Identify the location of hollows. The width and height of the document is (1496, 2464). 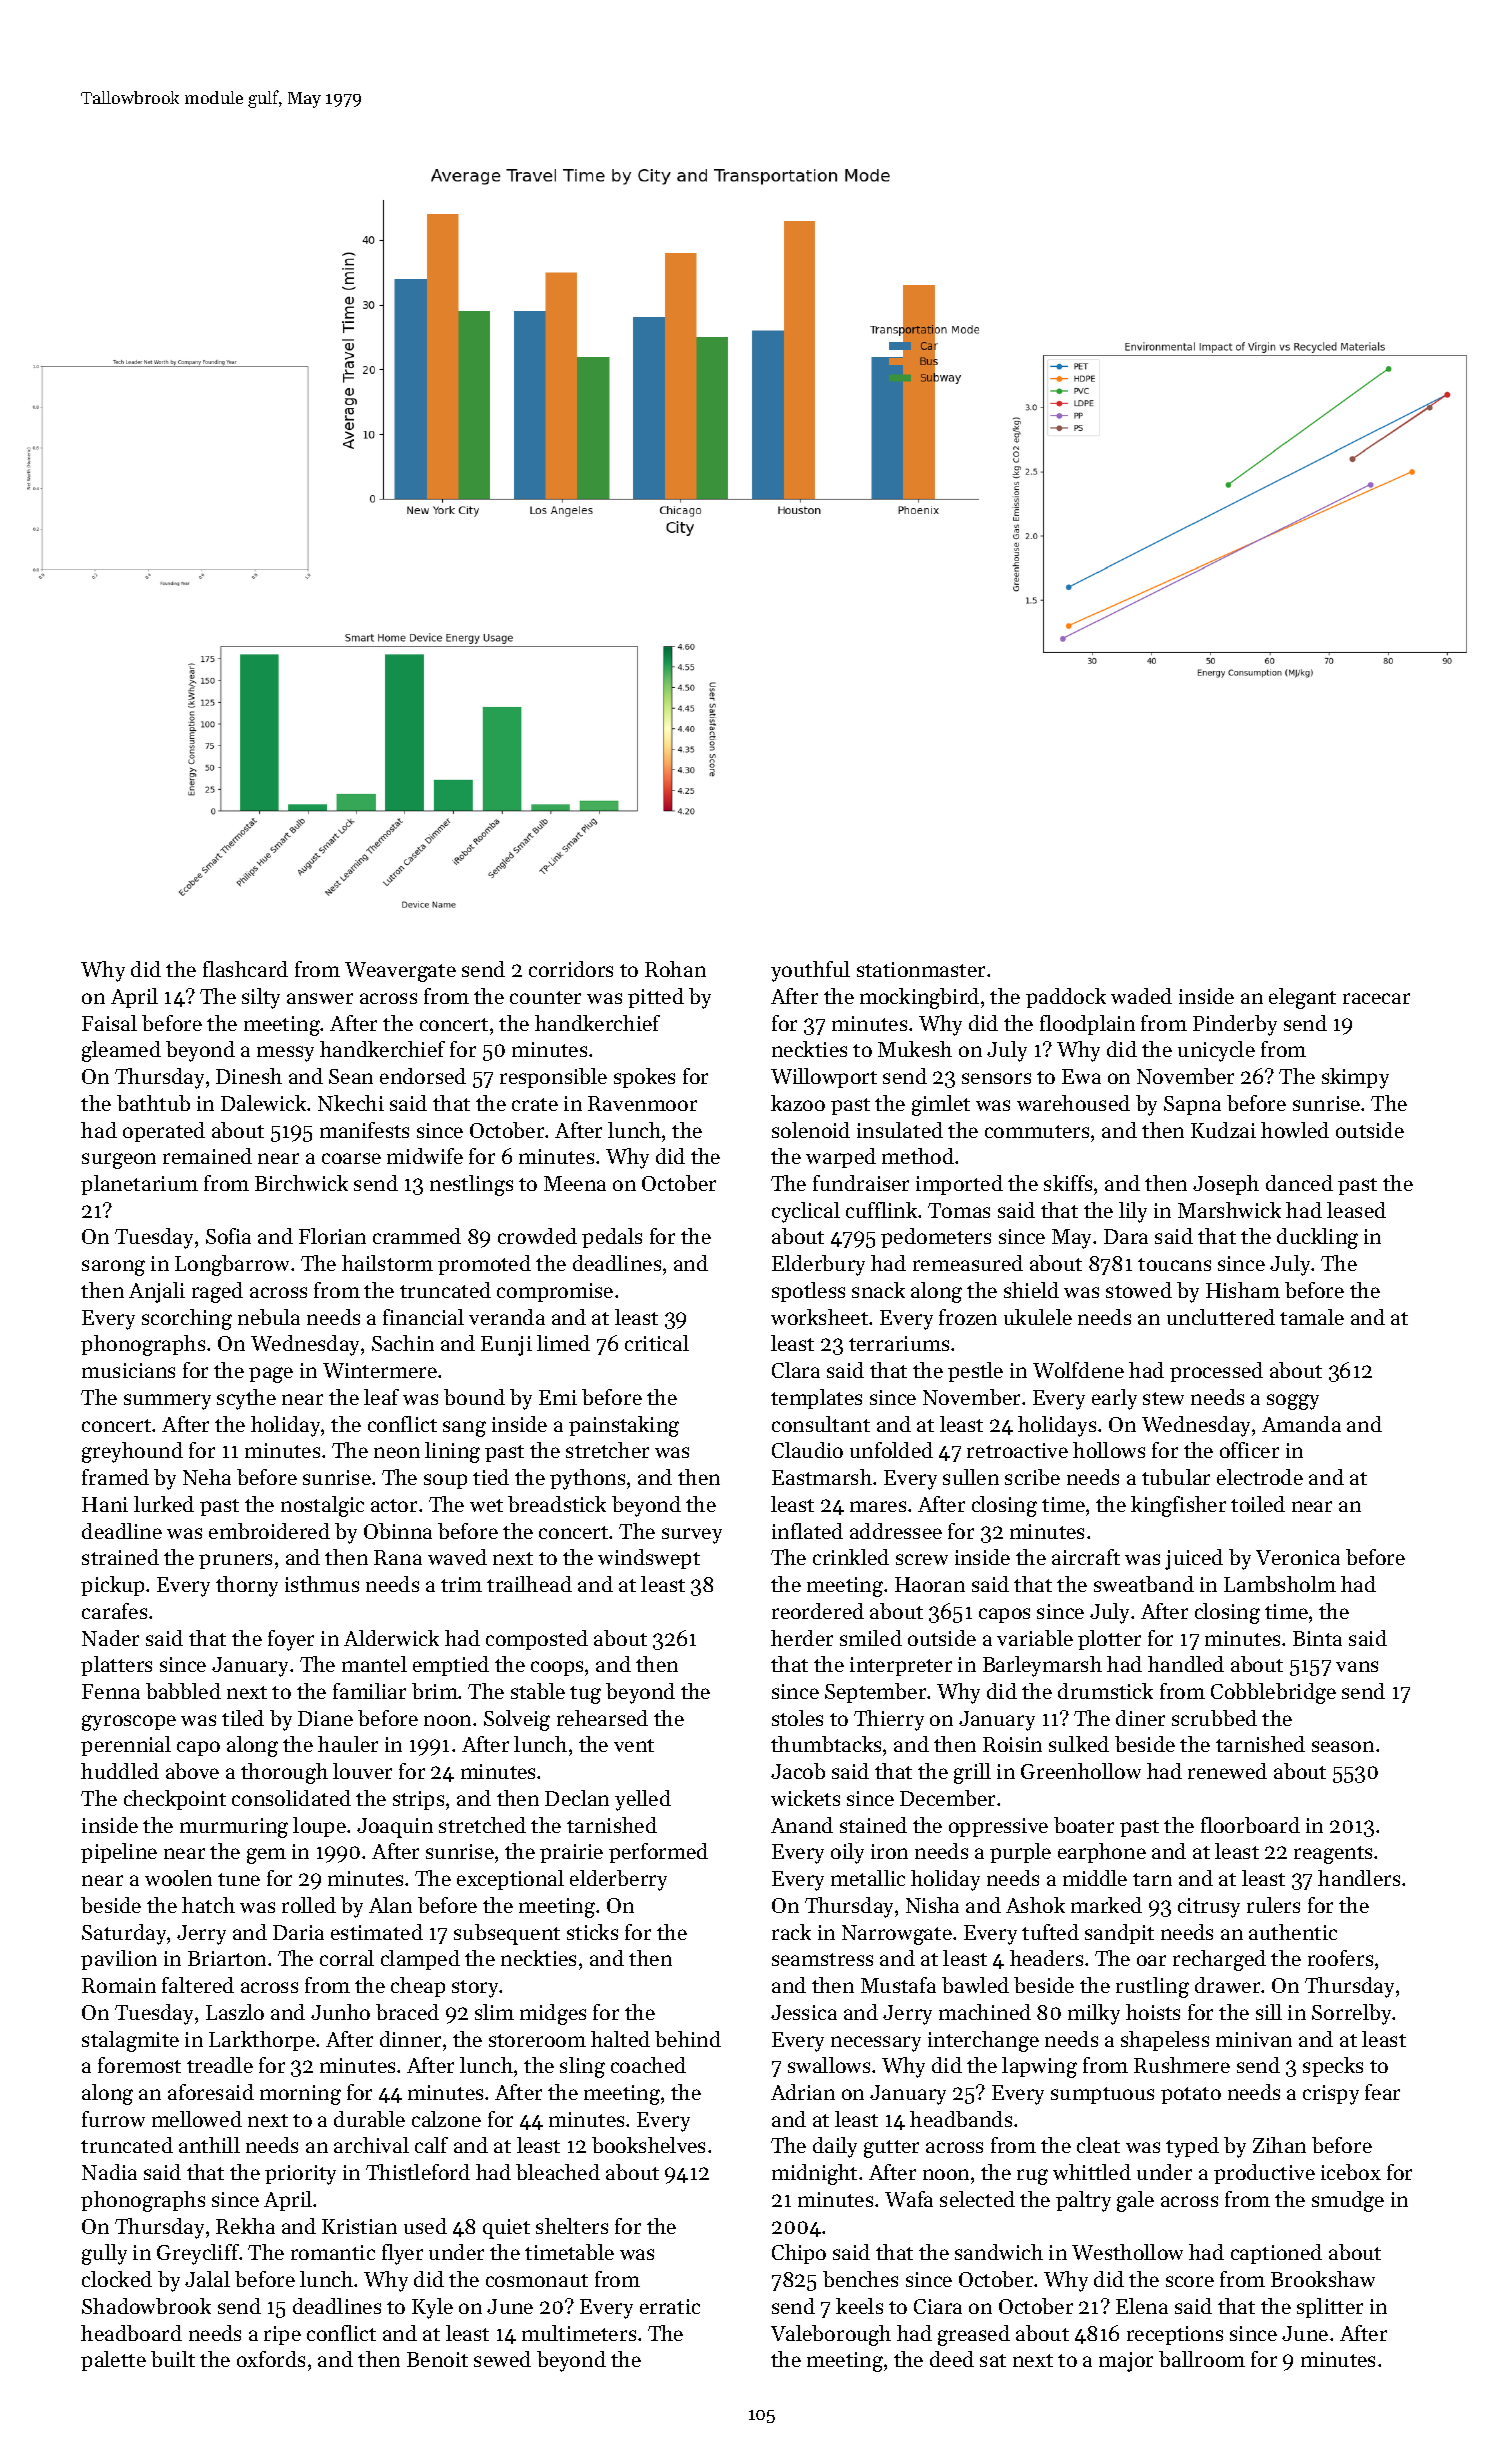
(1109, 1450).
